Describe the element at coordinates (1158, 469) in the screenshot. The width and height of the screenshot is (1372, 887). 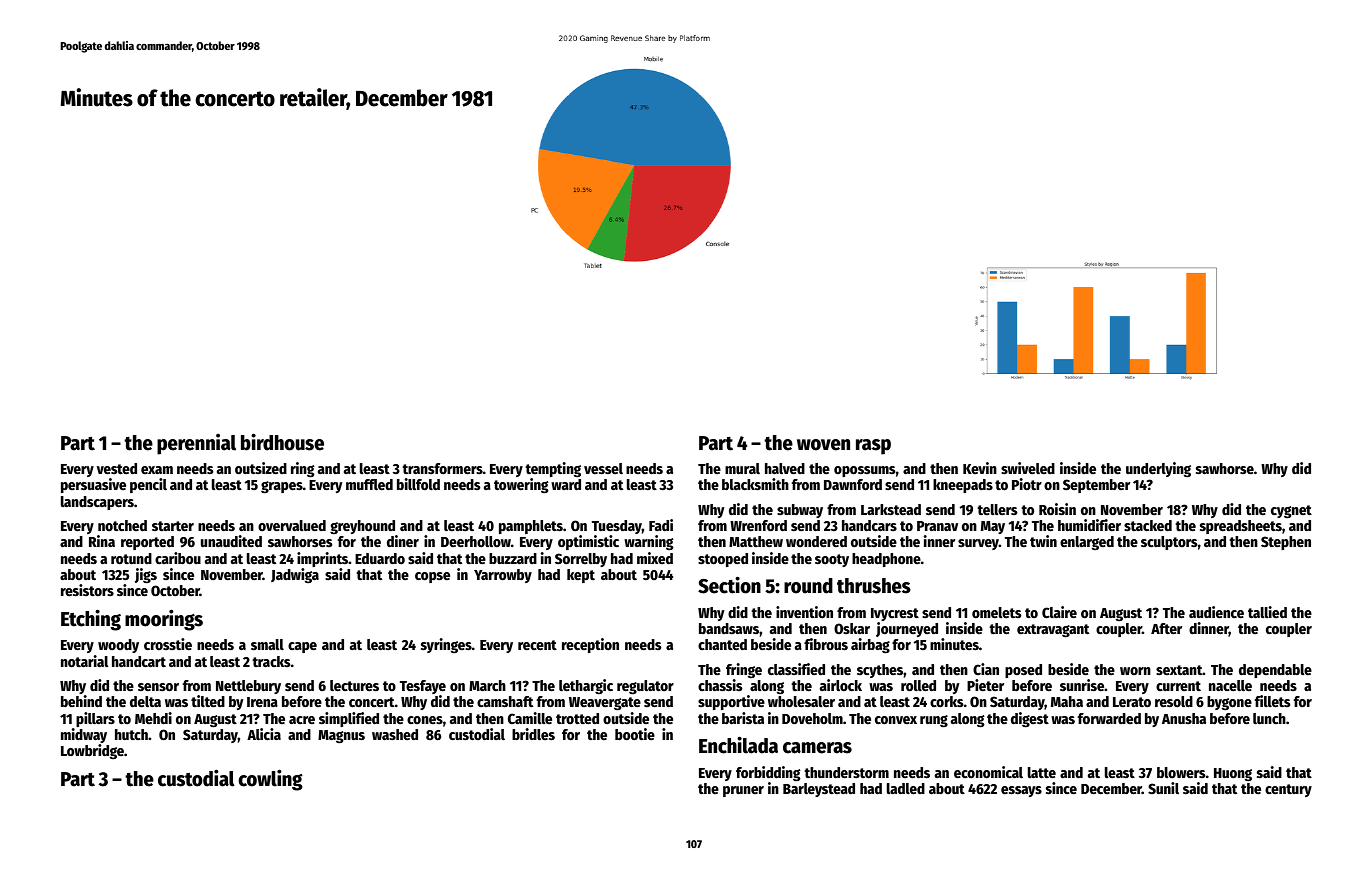
I see `underlying` at that location.
